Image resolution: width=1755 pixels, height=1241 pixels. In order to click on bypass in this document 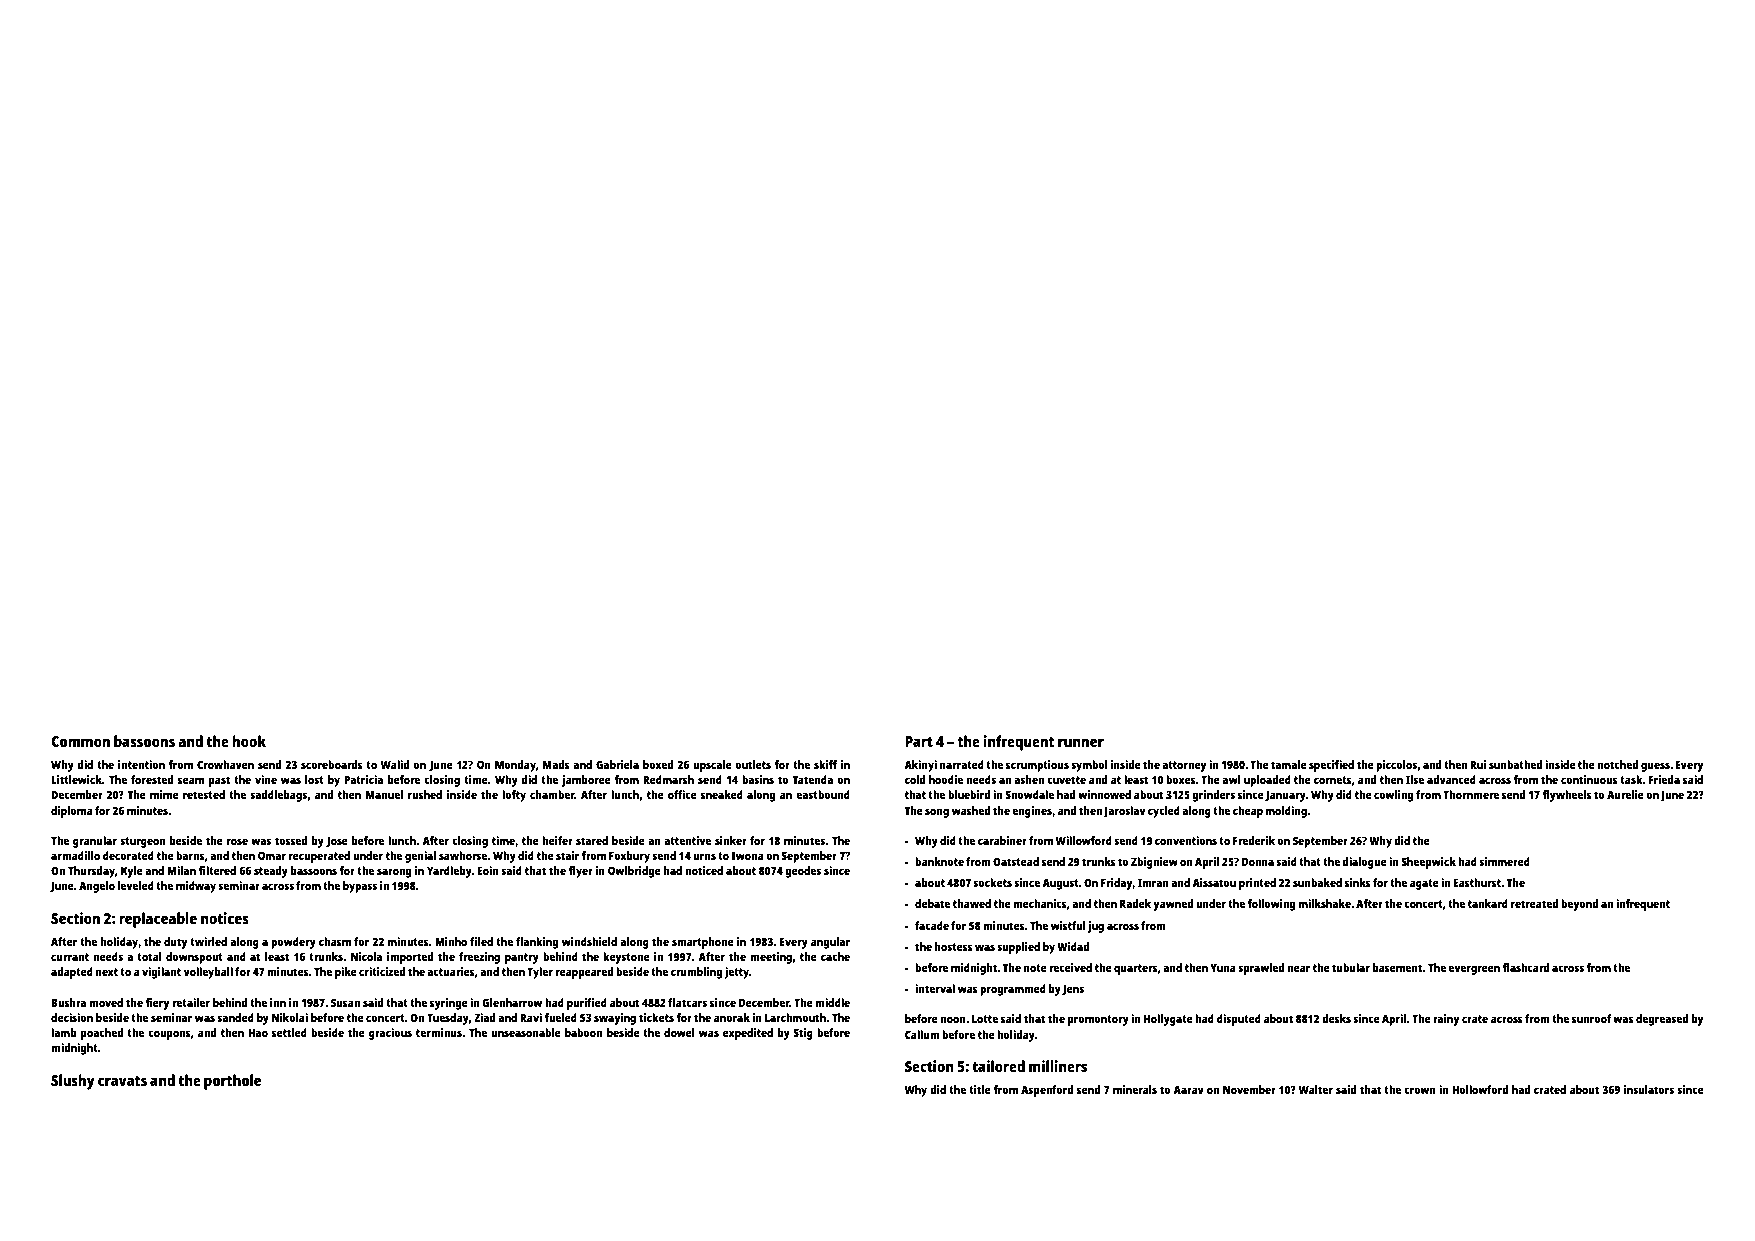, I will do `click(360, 887)`.
